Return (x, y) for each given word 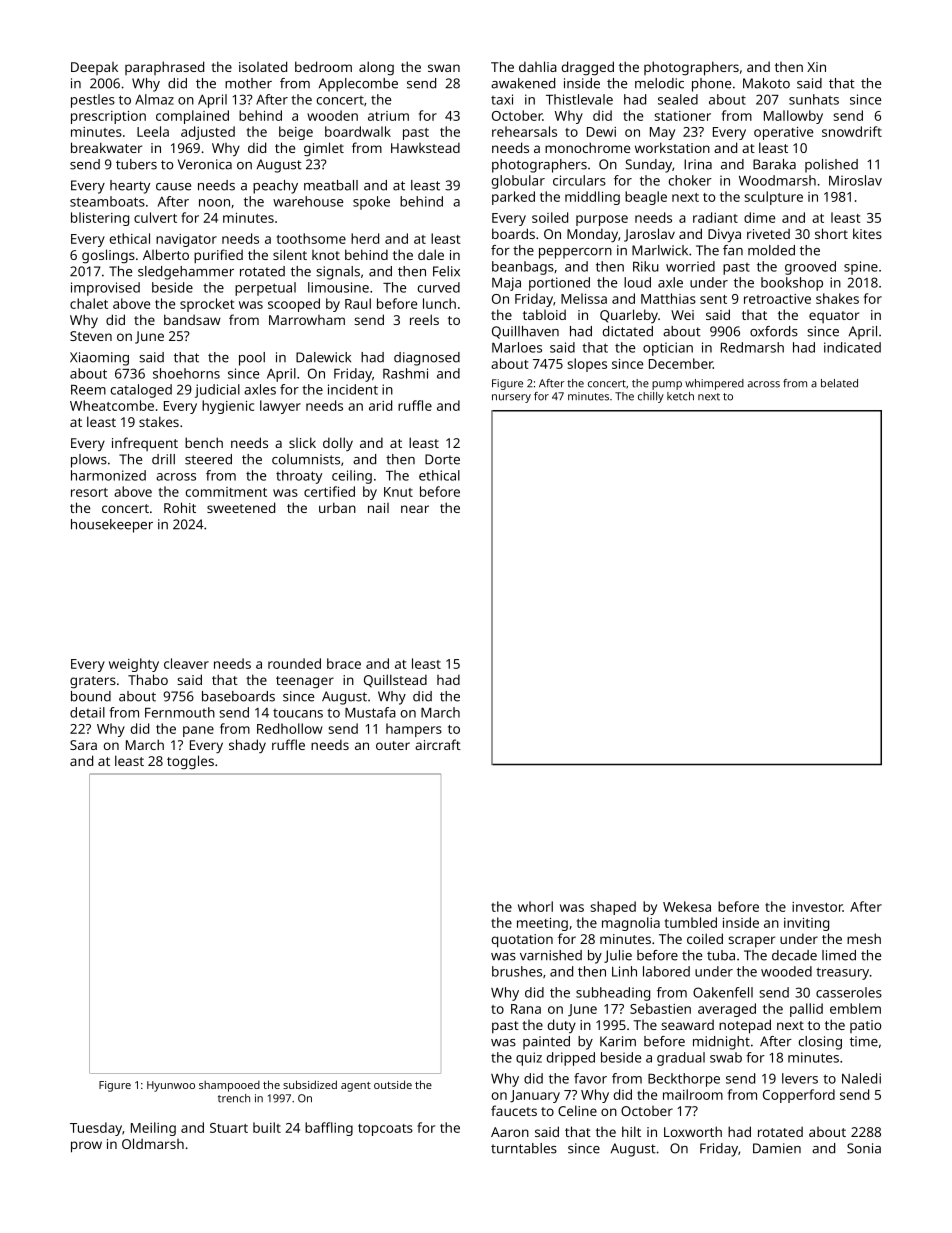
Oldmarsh (153, 1143)
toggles (190, 762)
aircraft (438, 744)
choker (690, 180)
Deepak (94, 68)
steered (208, 459)
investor (817, 907)
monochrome (587, 147)
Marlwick (660, 250)
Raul (358, 303)
